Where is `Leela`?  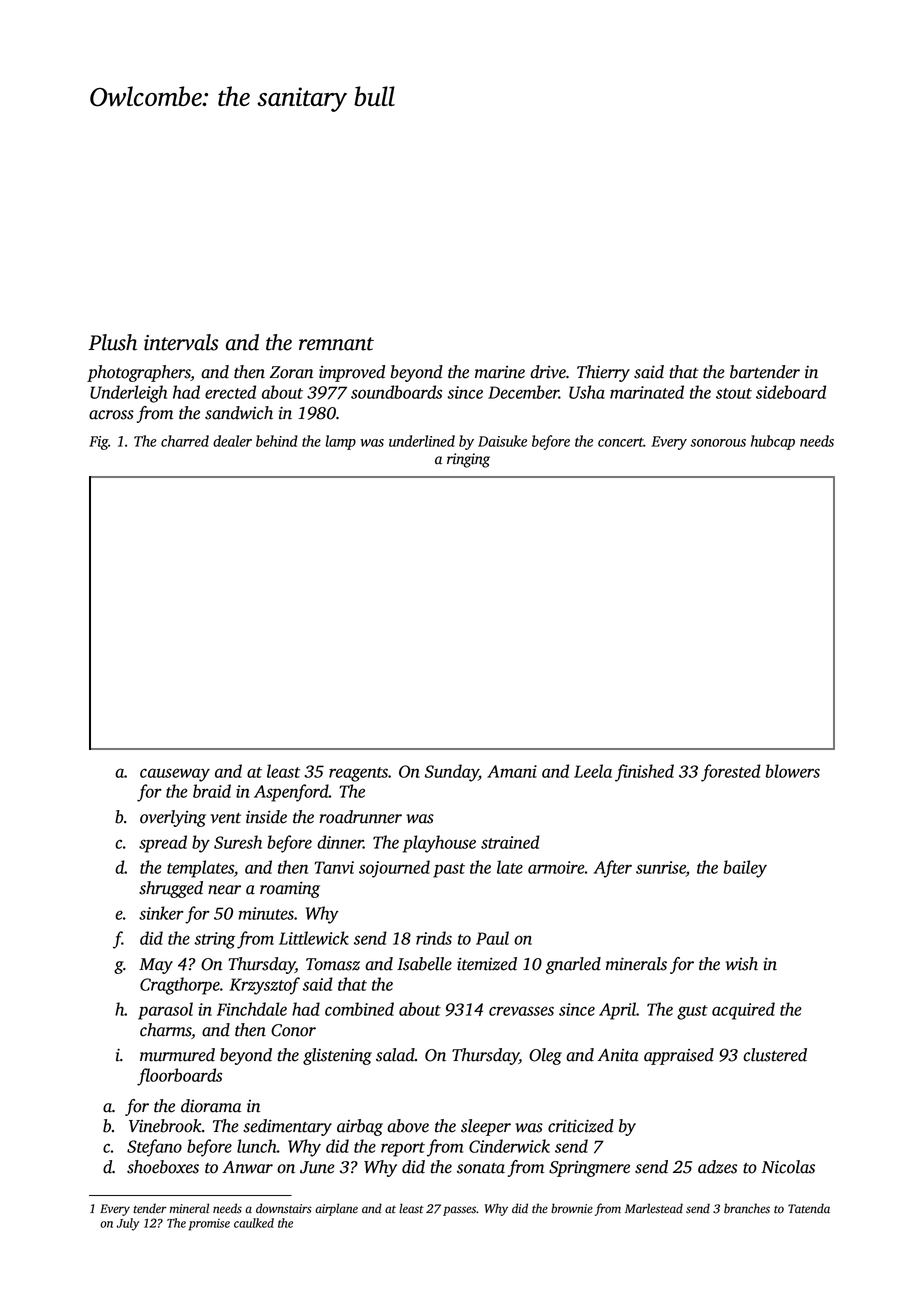 Leela is located at coordinates (593, 771).
